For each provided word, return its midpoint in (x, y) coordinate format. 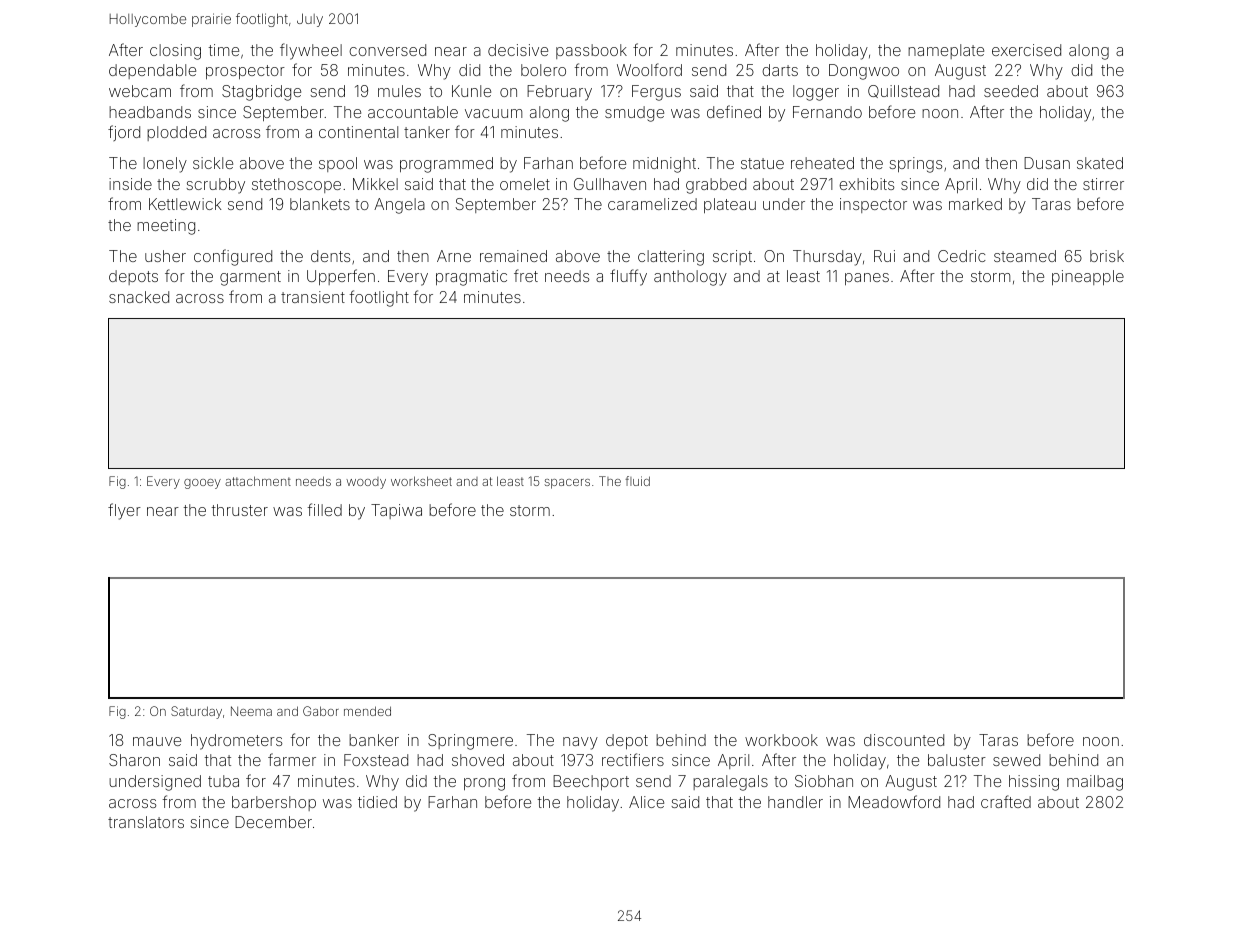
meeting (166, 227)
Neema (251, 711)
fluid (637, 481)
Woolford (649, 69)
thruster (239, 510)
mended (367, 711)
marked (975, 204)
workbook (781, 740)
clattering (671, 258)
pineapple (1088, 277)
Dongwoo (864, 72)
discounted (904, 740)
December (273, 822)
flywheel (311, 51)
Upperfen (341, 277)
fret (526, 275)
